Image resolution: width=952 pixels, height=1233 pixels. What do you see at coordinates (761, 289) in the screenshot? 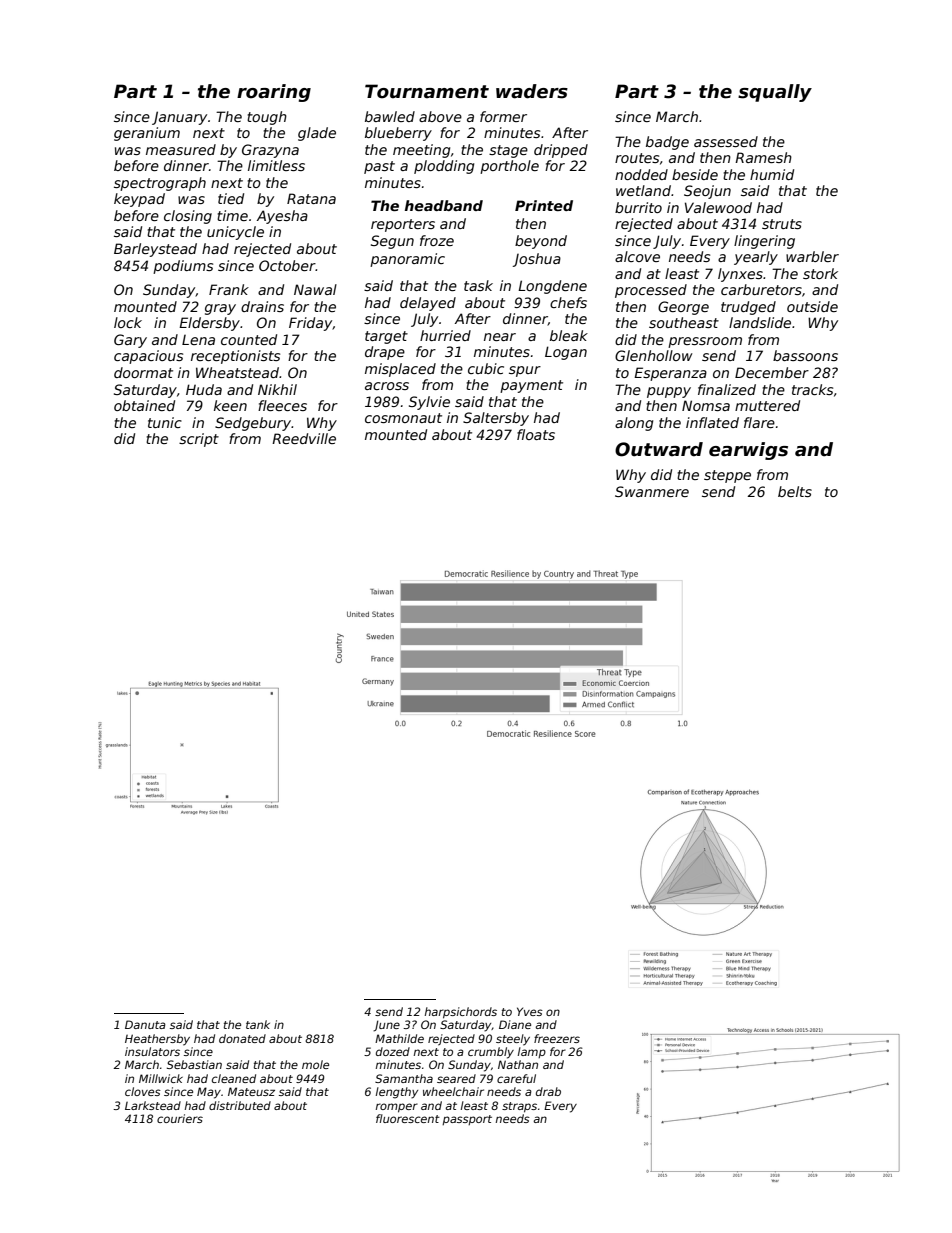
I see `carburetors` at bounding box center [761, 289].
